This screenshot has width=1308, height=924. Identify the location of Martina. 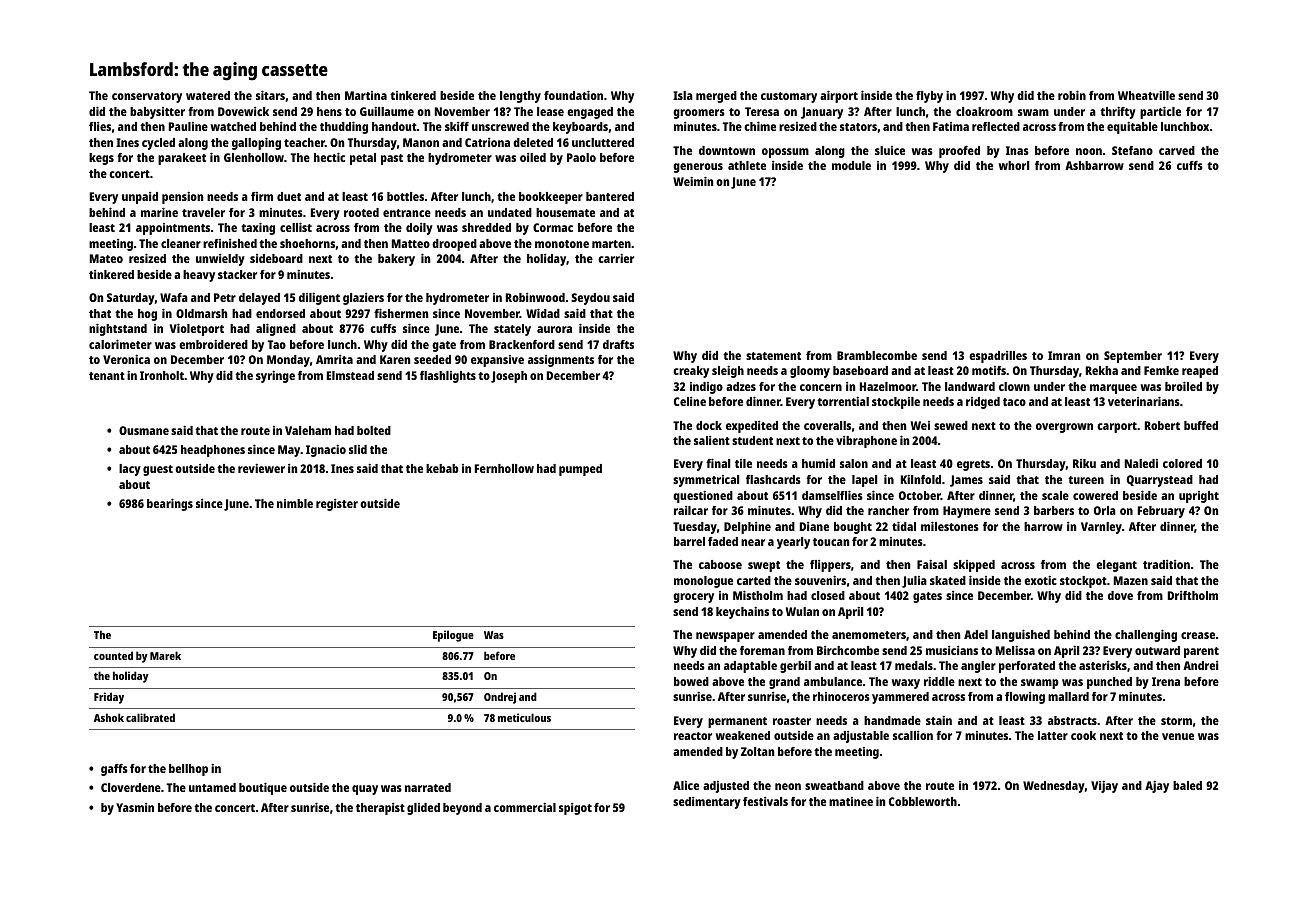
(366, 95).
